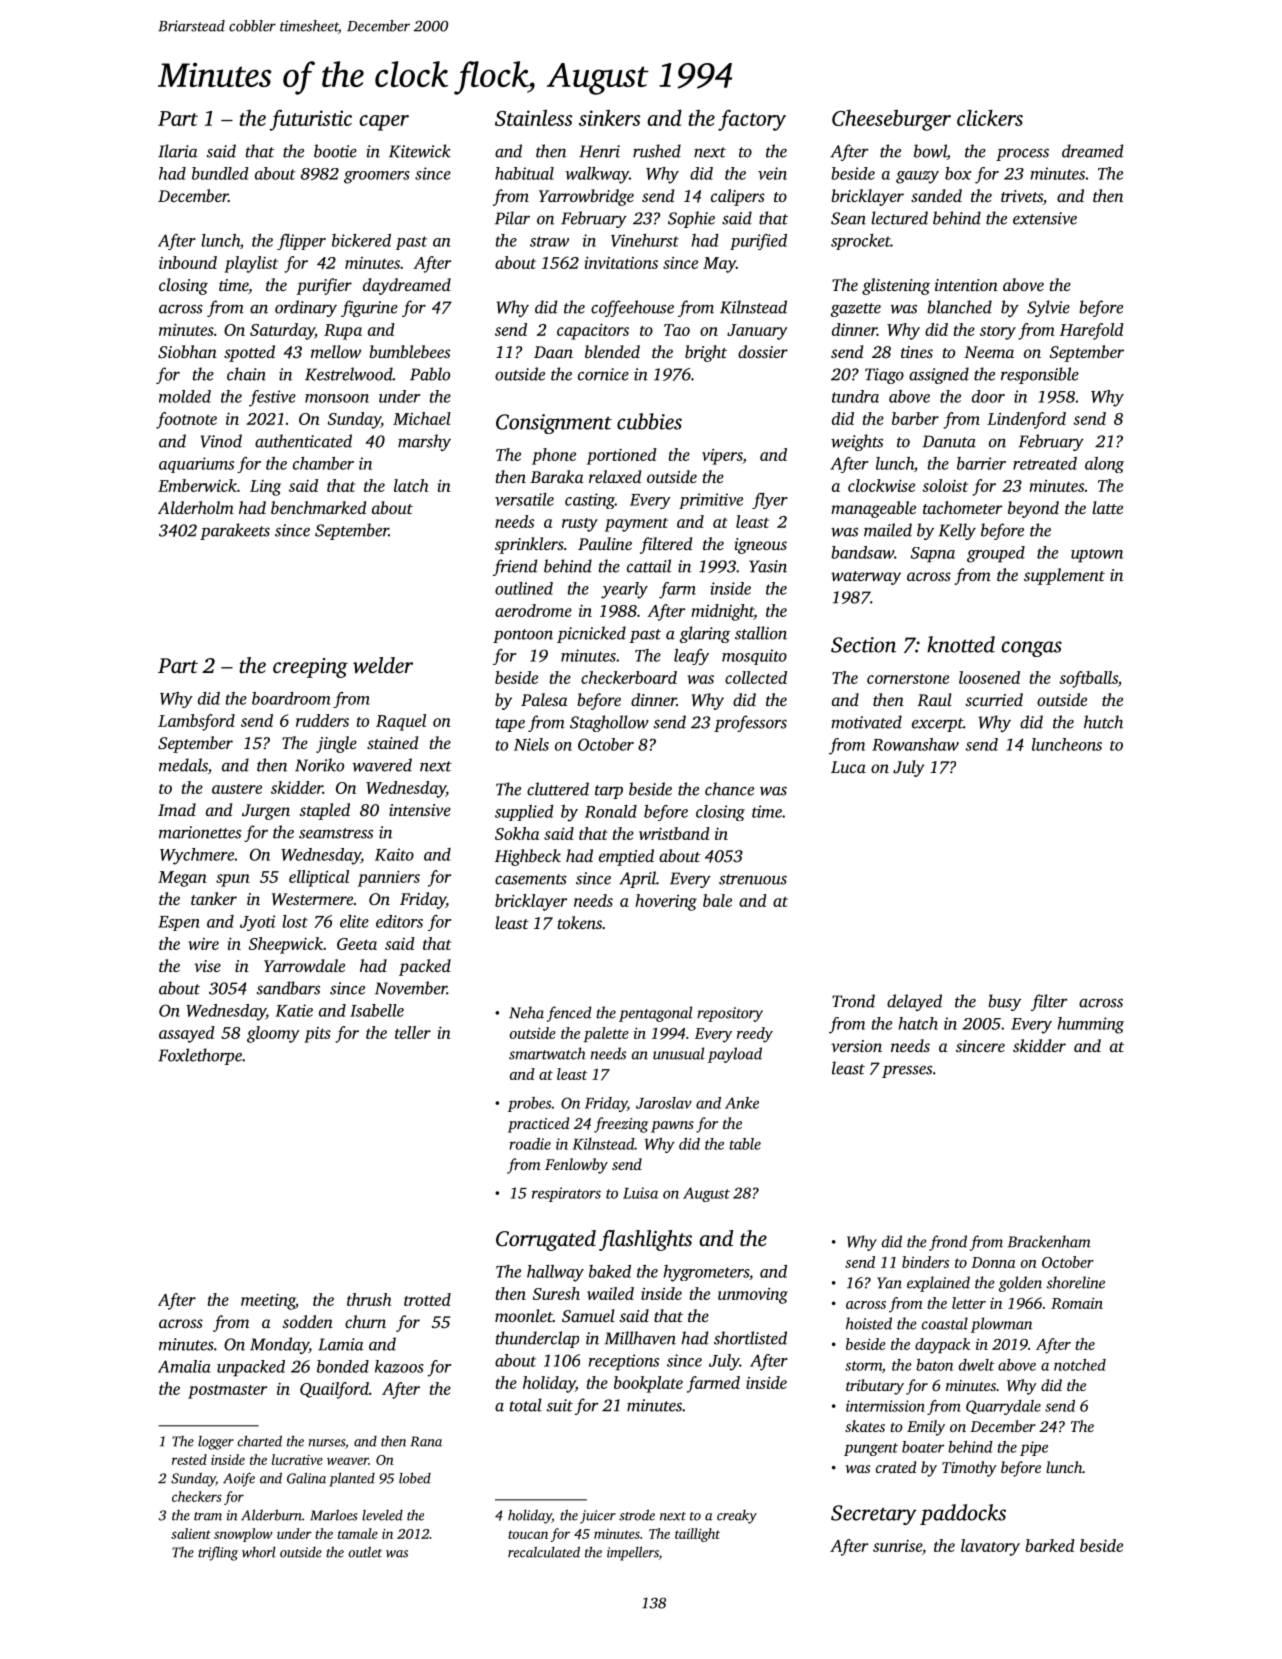  Describe the element at coordinates (189, 1459) in the screenshot. I see `rested` at that location.
